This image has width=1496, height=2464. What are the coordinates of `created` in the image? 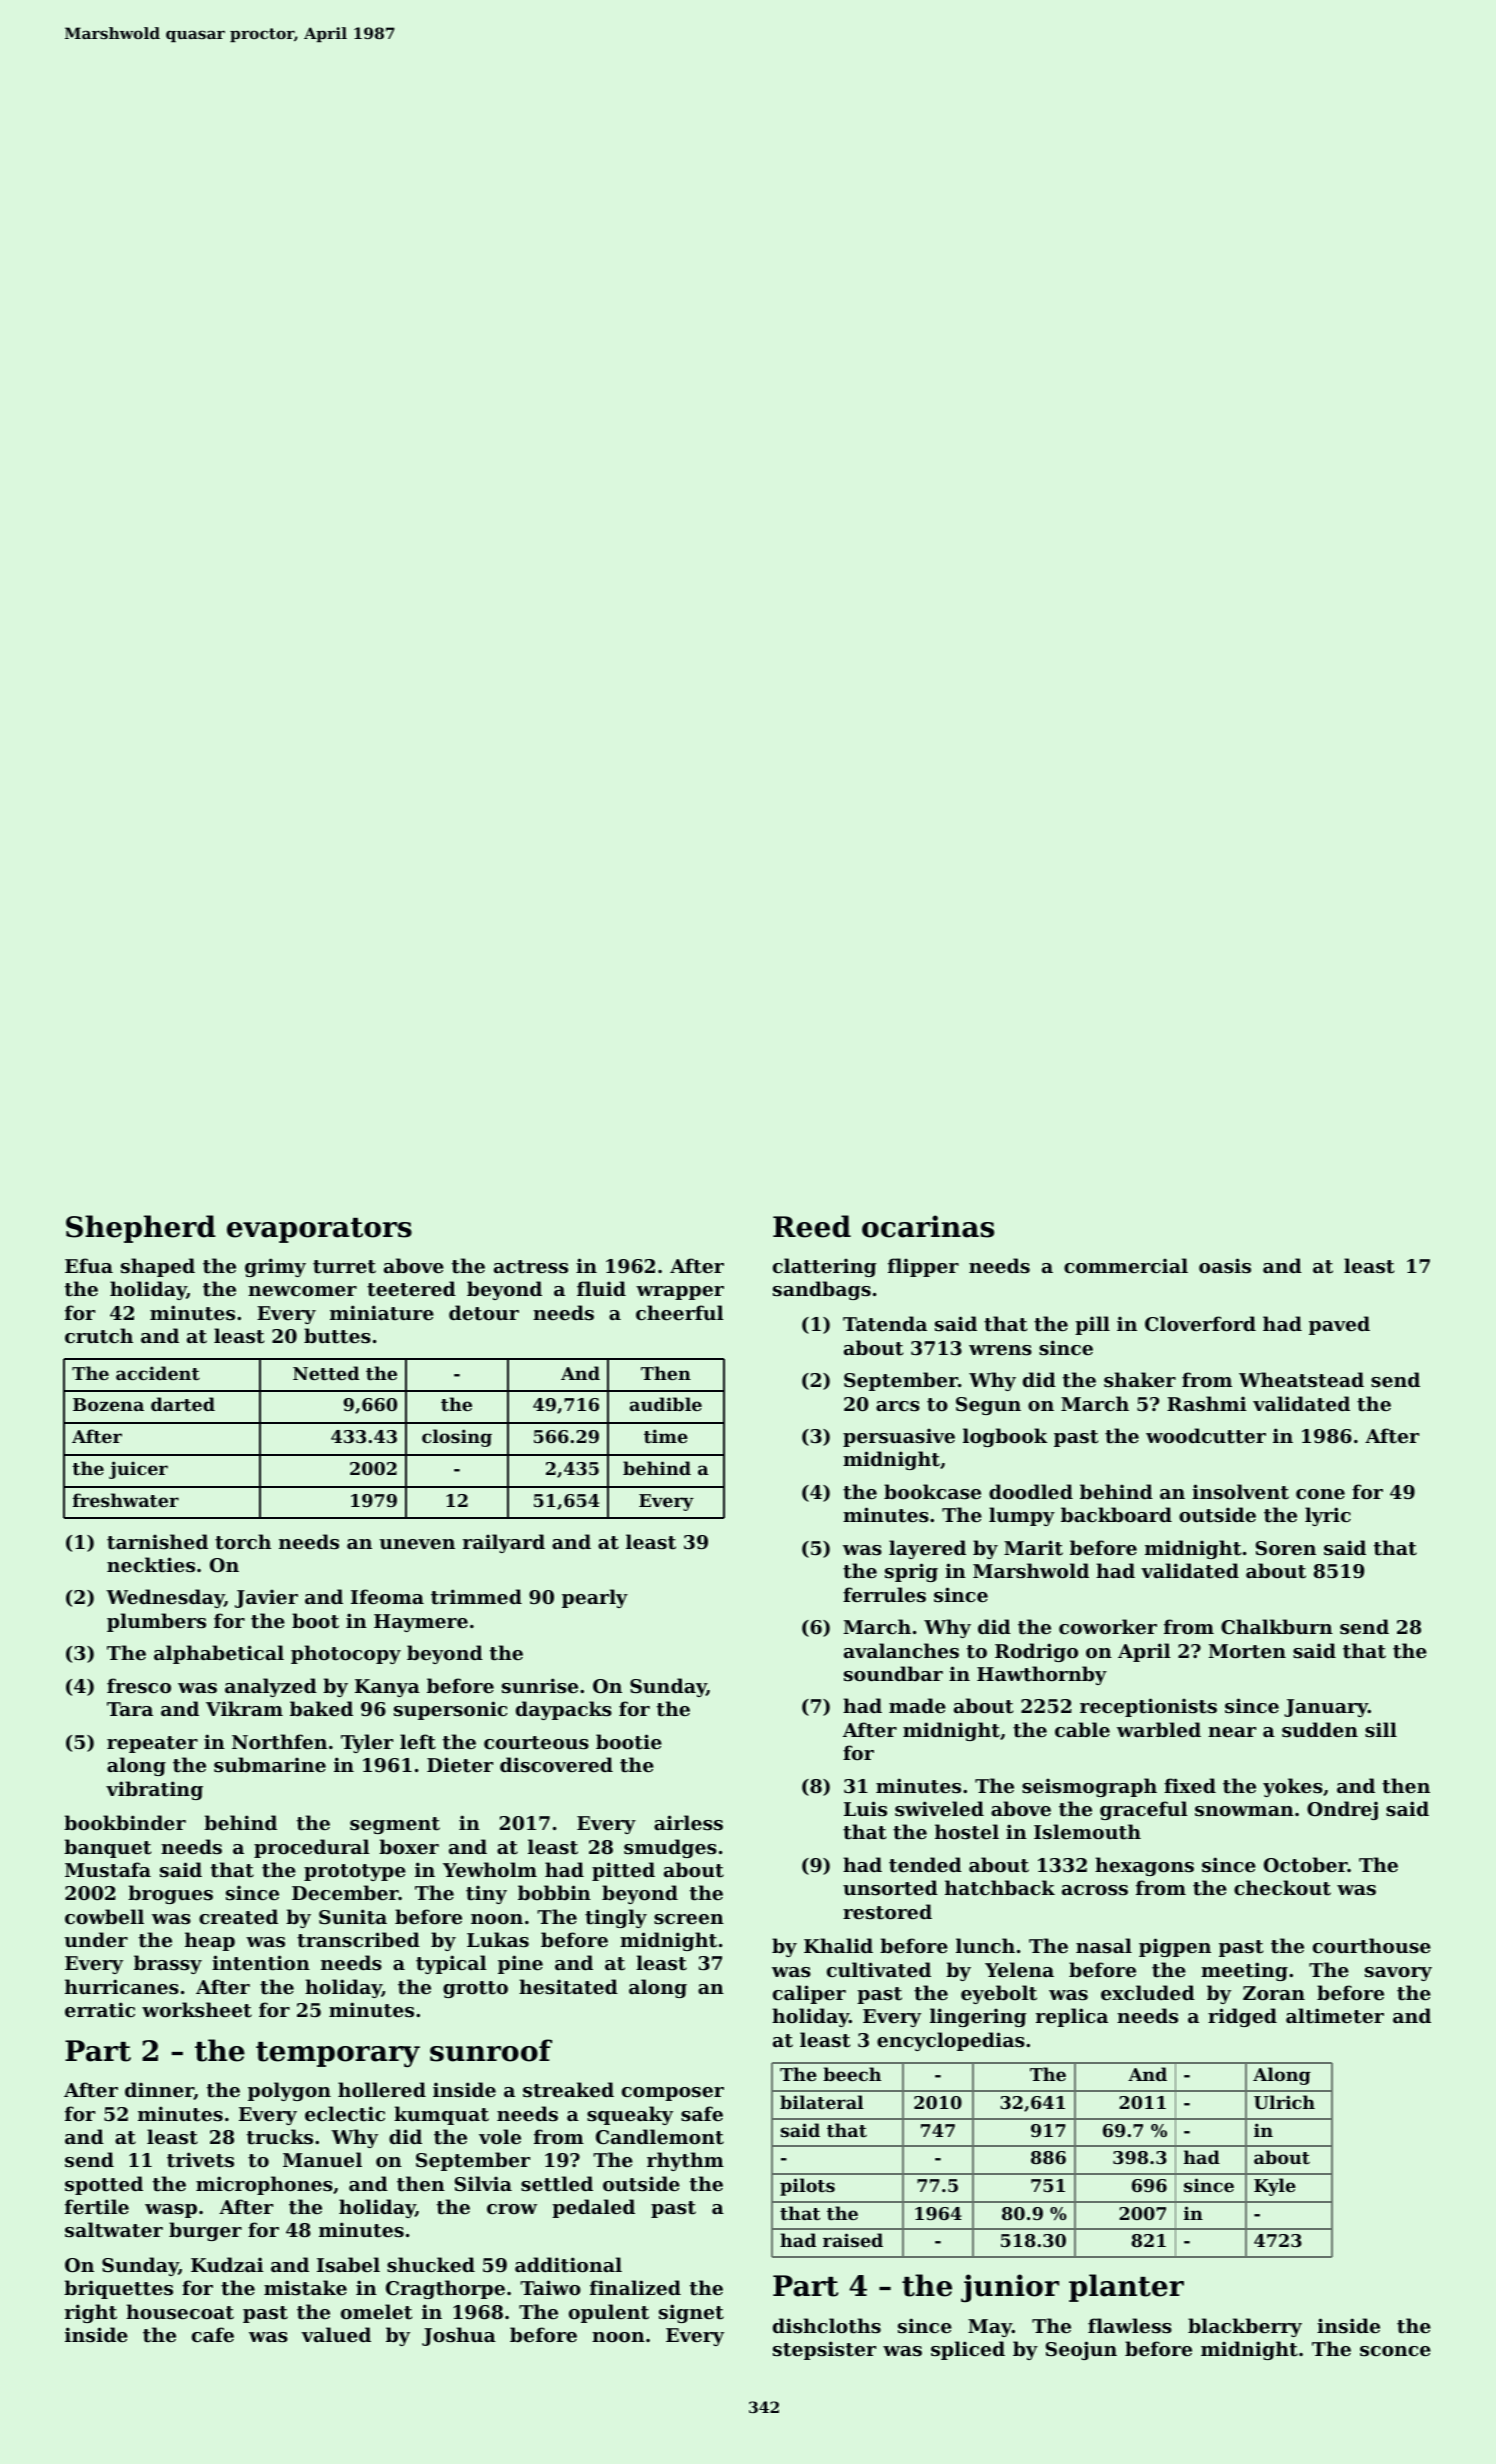 It's located at (238, 1917).
